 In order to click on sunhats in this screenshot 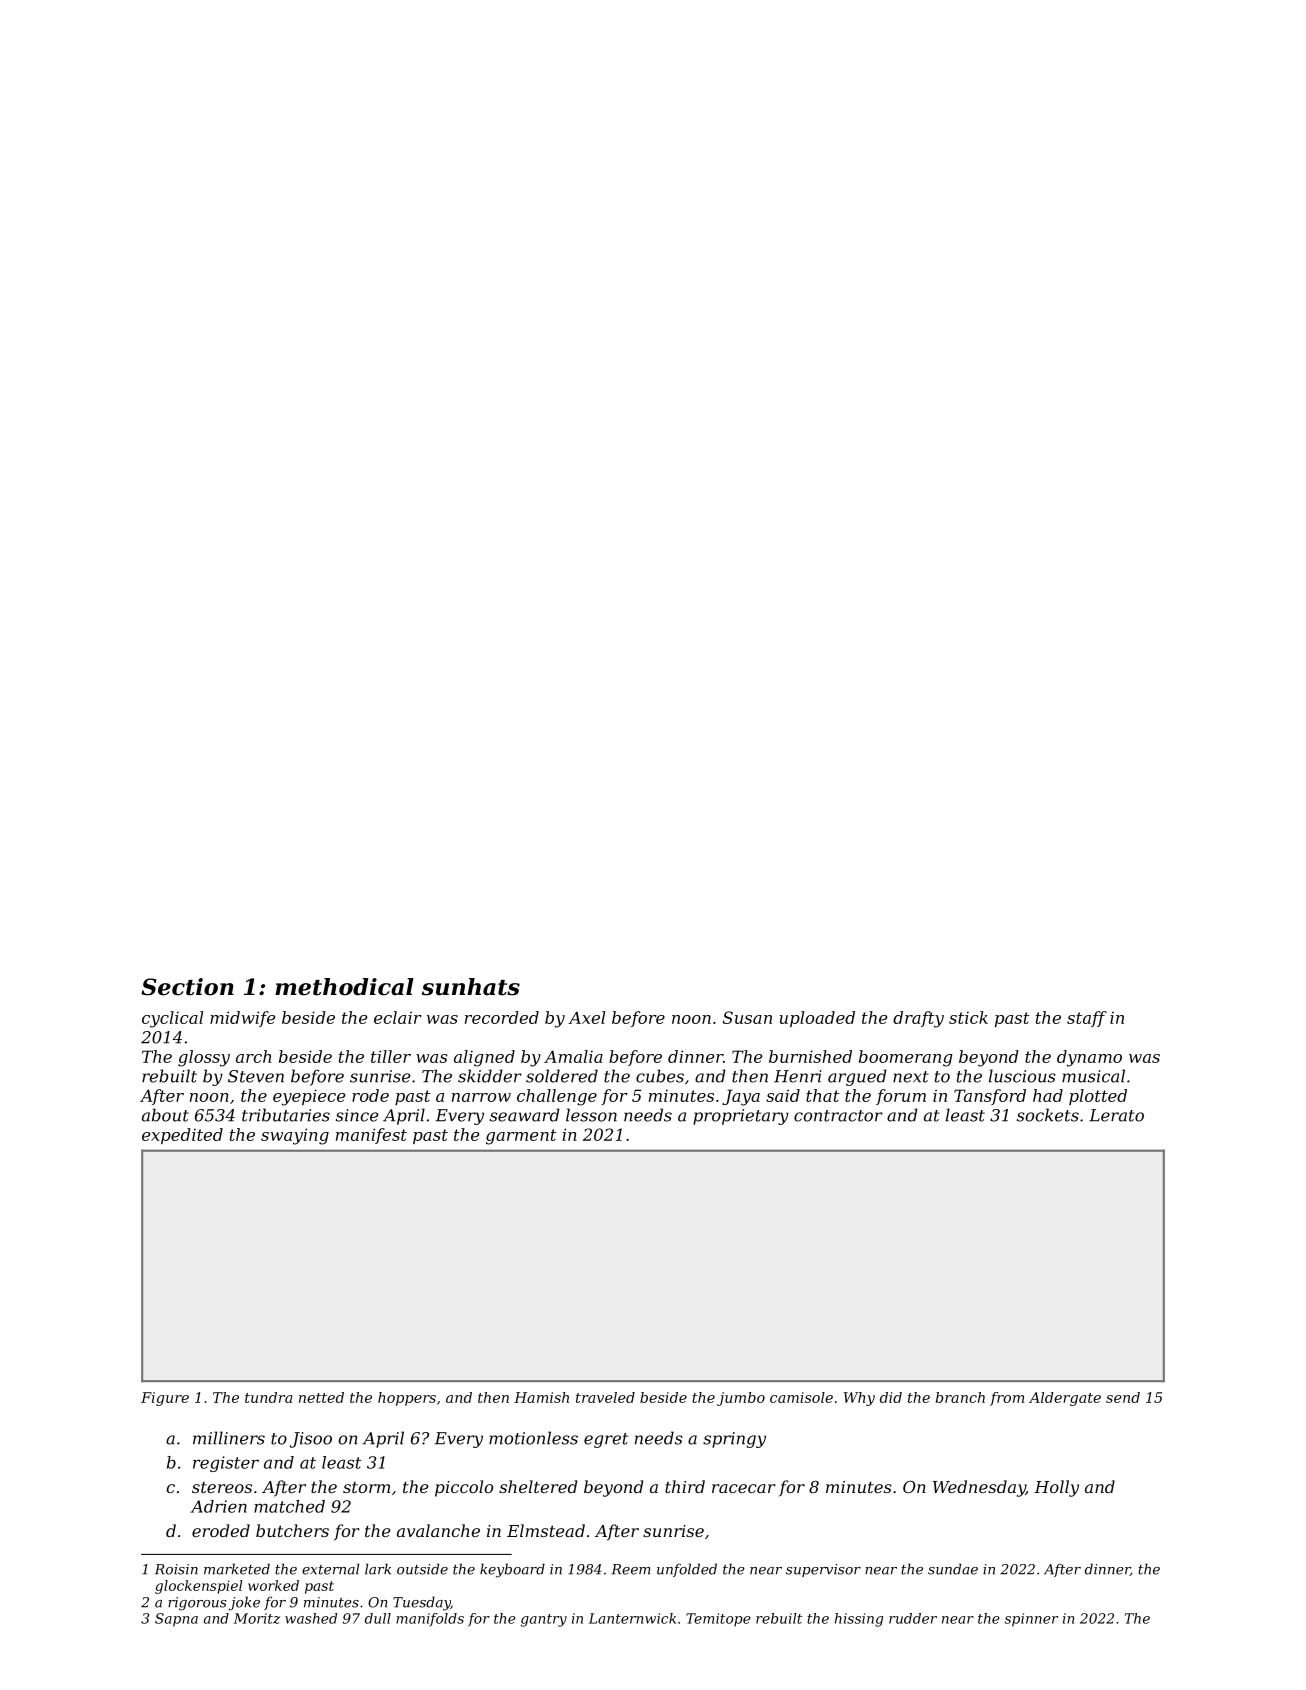, I will do `click(471, 987)`.
